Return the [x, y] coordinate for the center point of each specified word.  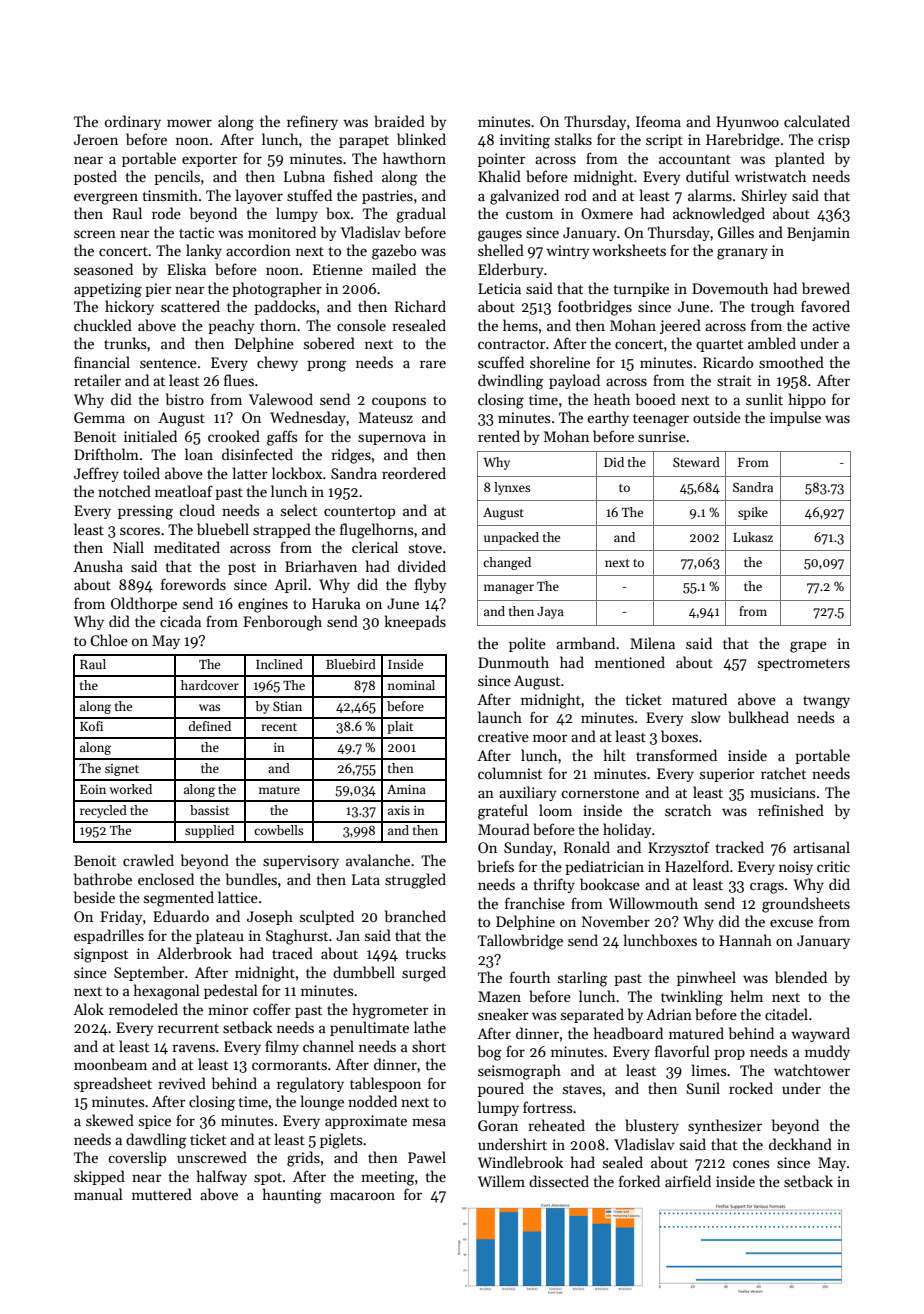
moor [550, 738]
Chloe [109, 640]
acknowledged [719, 215]
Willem [501, 1181]
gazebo [394, 252]
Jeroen [96, 139]
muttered [162, 1194]
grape [808, 647]
